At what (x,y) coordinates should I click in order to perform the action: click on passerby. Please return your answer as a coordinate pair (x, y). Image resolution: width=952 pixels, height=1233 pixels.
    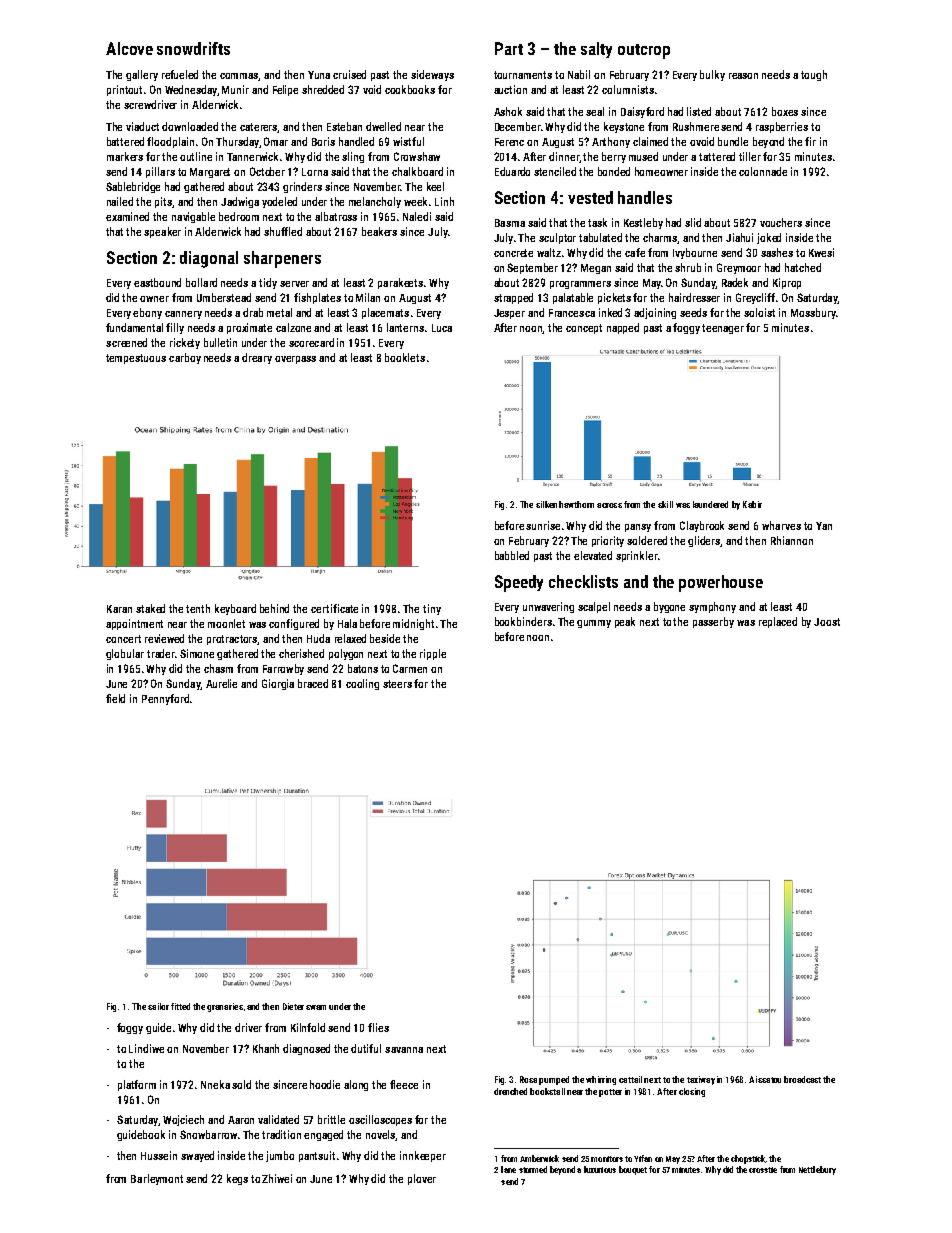
    Looking at the image, I should click on (713, 622).
